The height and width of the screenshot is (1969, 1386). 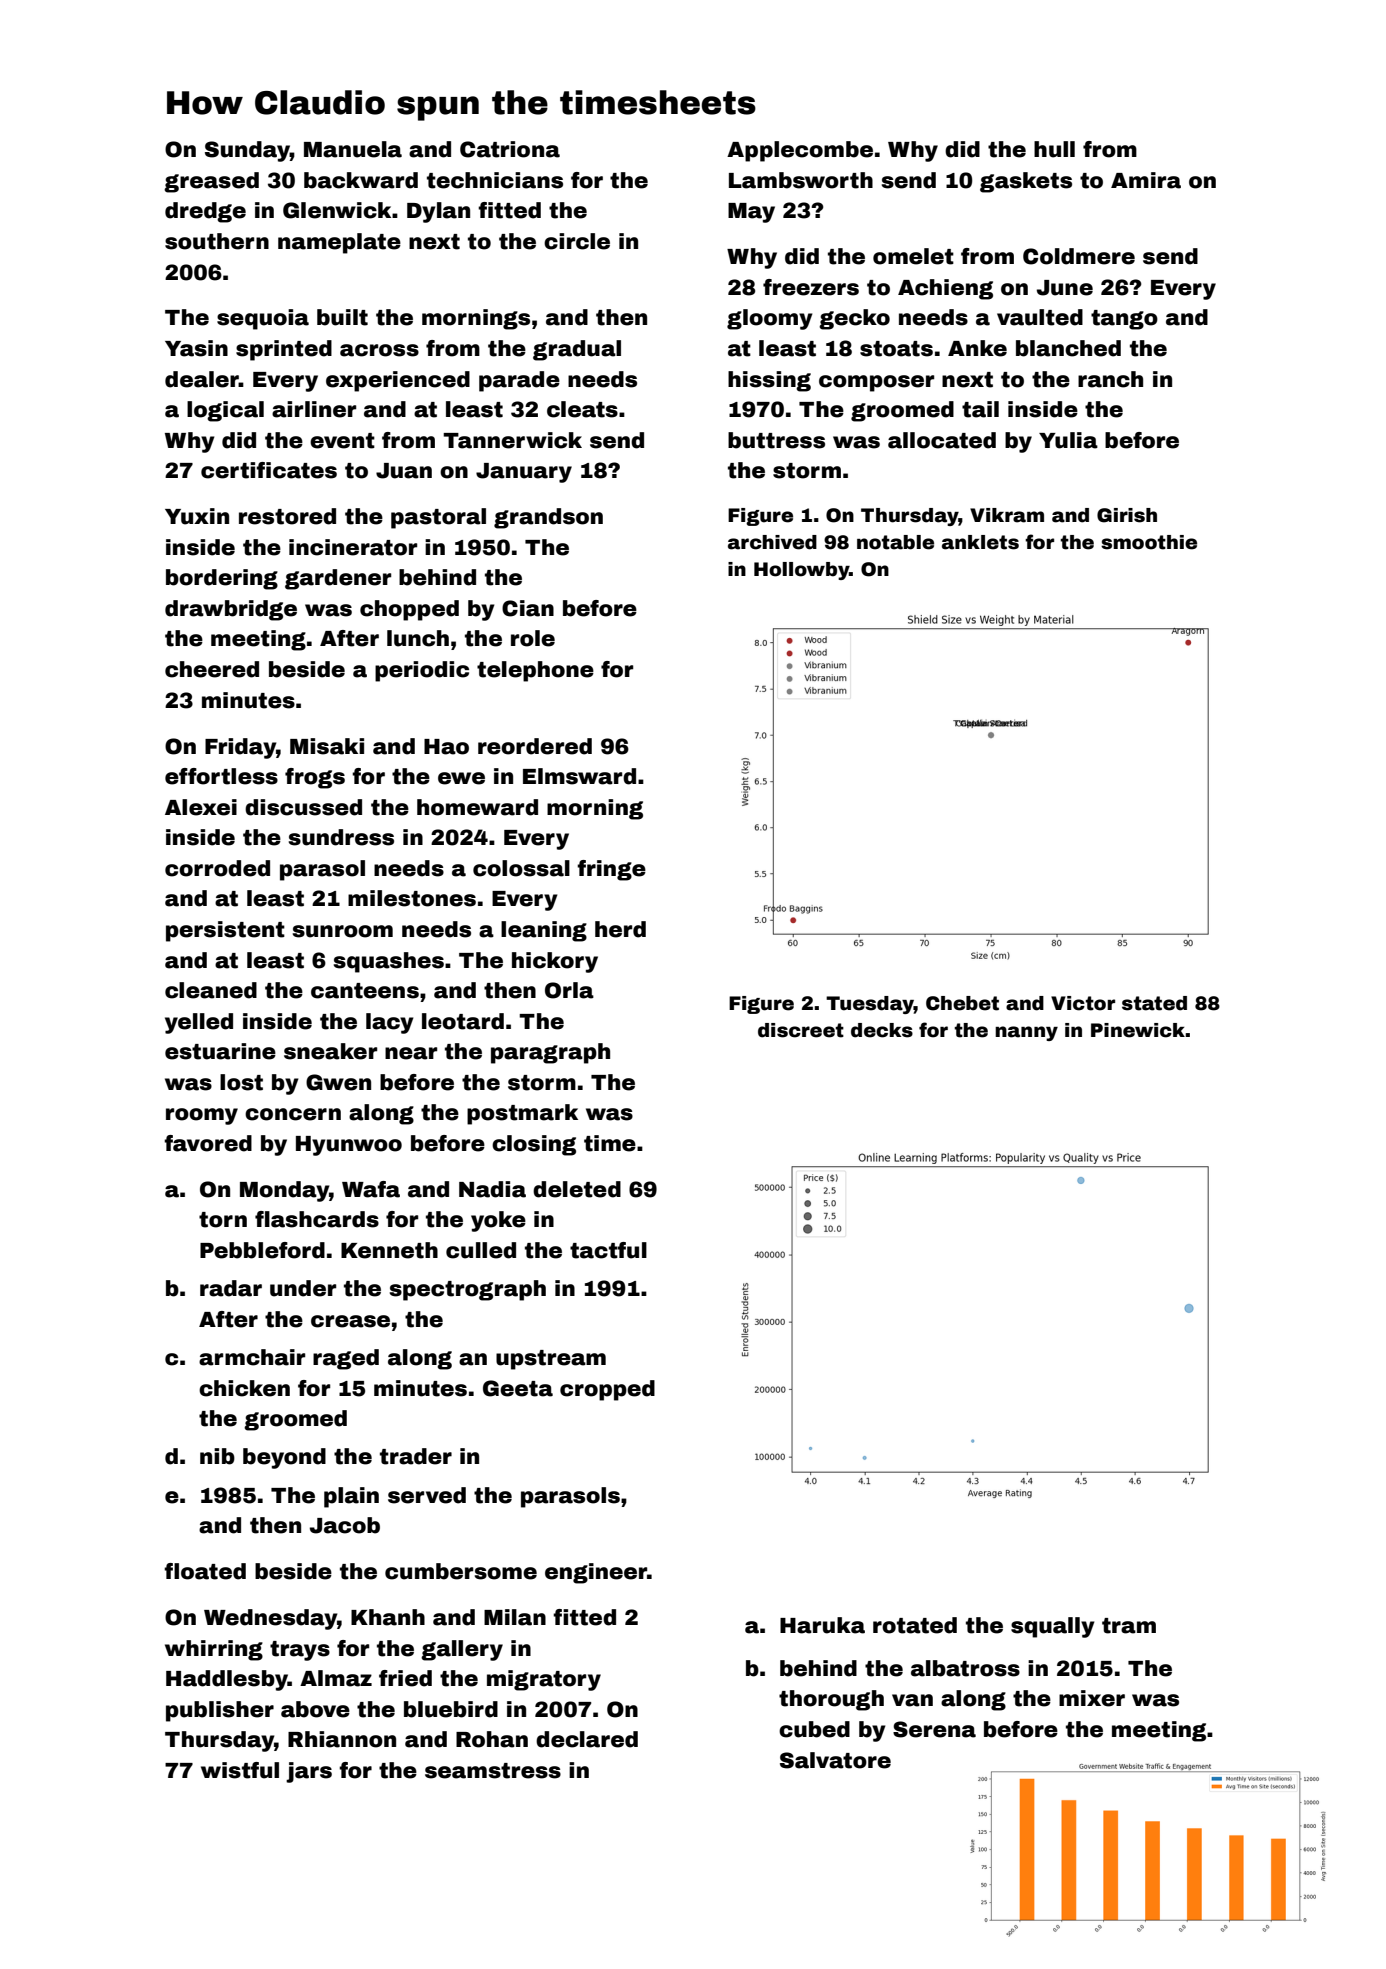 What do you see at coordinates (1138, 1030) in the screenshot?
I see `Pinewick` at bounding box center [1138, 1030].
